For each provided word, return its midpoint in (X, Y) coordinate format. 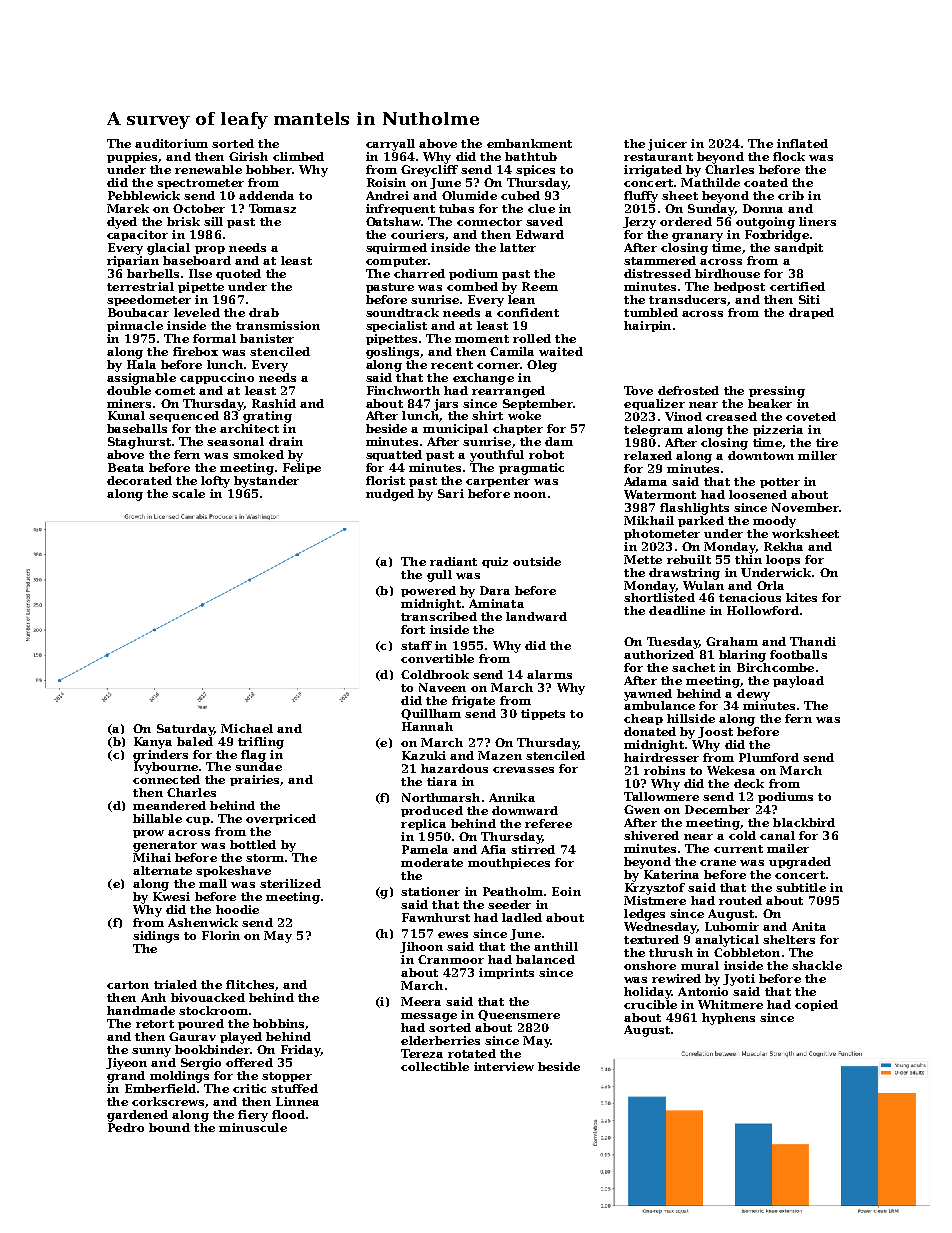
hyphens (728, 1019)
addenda (266, 195)
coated (766, 182)
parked (701, 521)
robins (664, 770)
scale (188, 493)
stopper (287, 1077)
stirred (533, 849)
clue (541, 208)
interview (504, 1066)
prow (148, 834)
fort (413, 629)
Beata (126, 467)
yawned (648, 695)
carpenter (498, 482)
